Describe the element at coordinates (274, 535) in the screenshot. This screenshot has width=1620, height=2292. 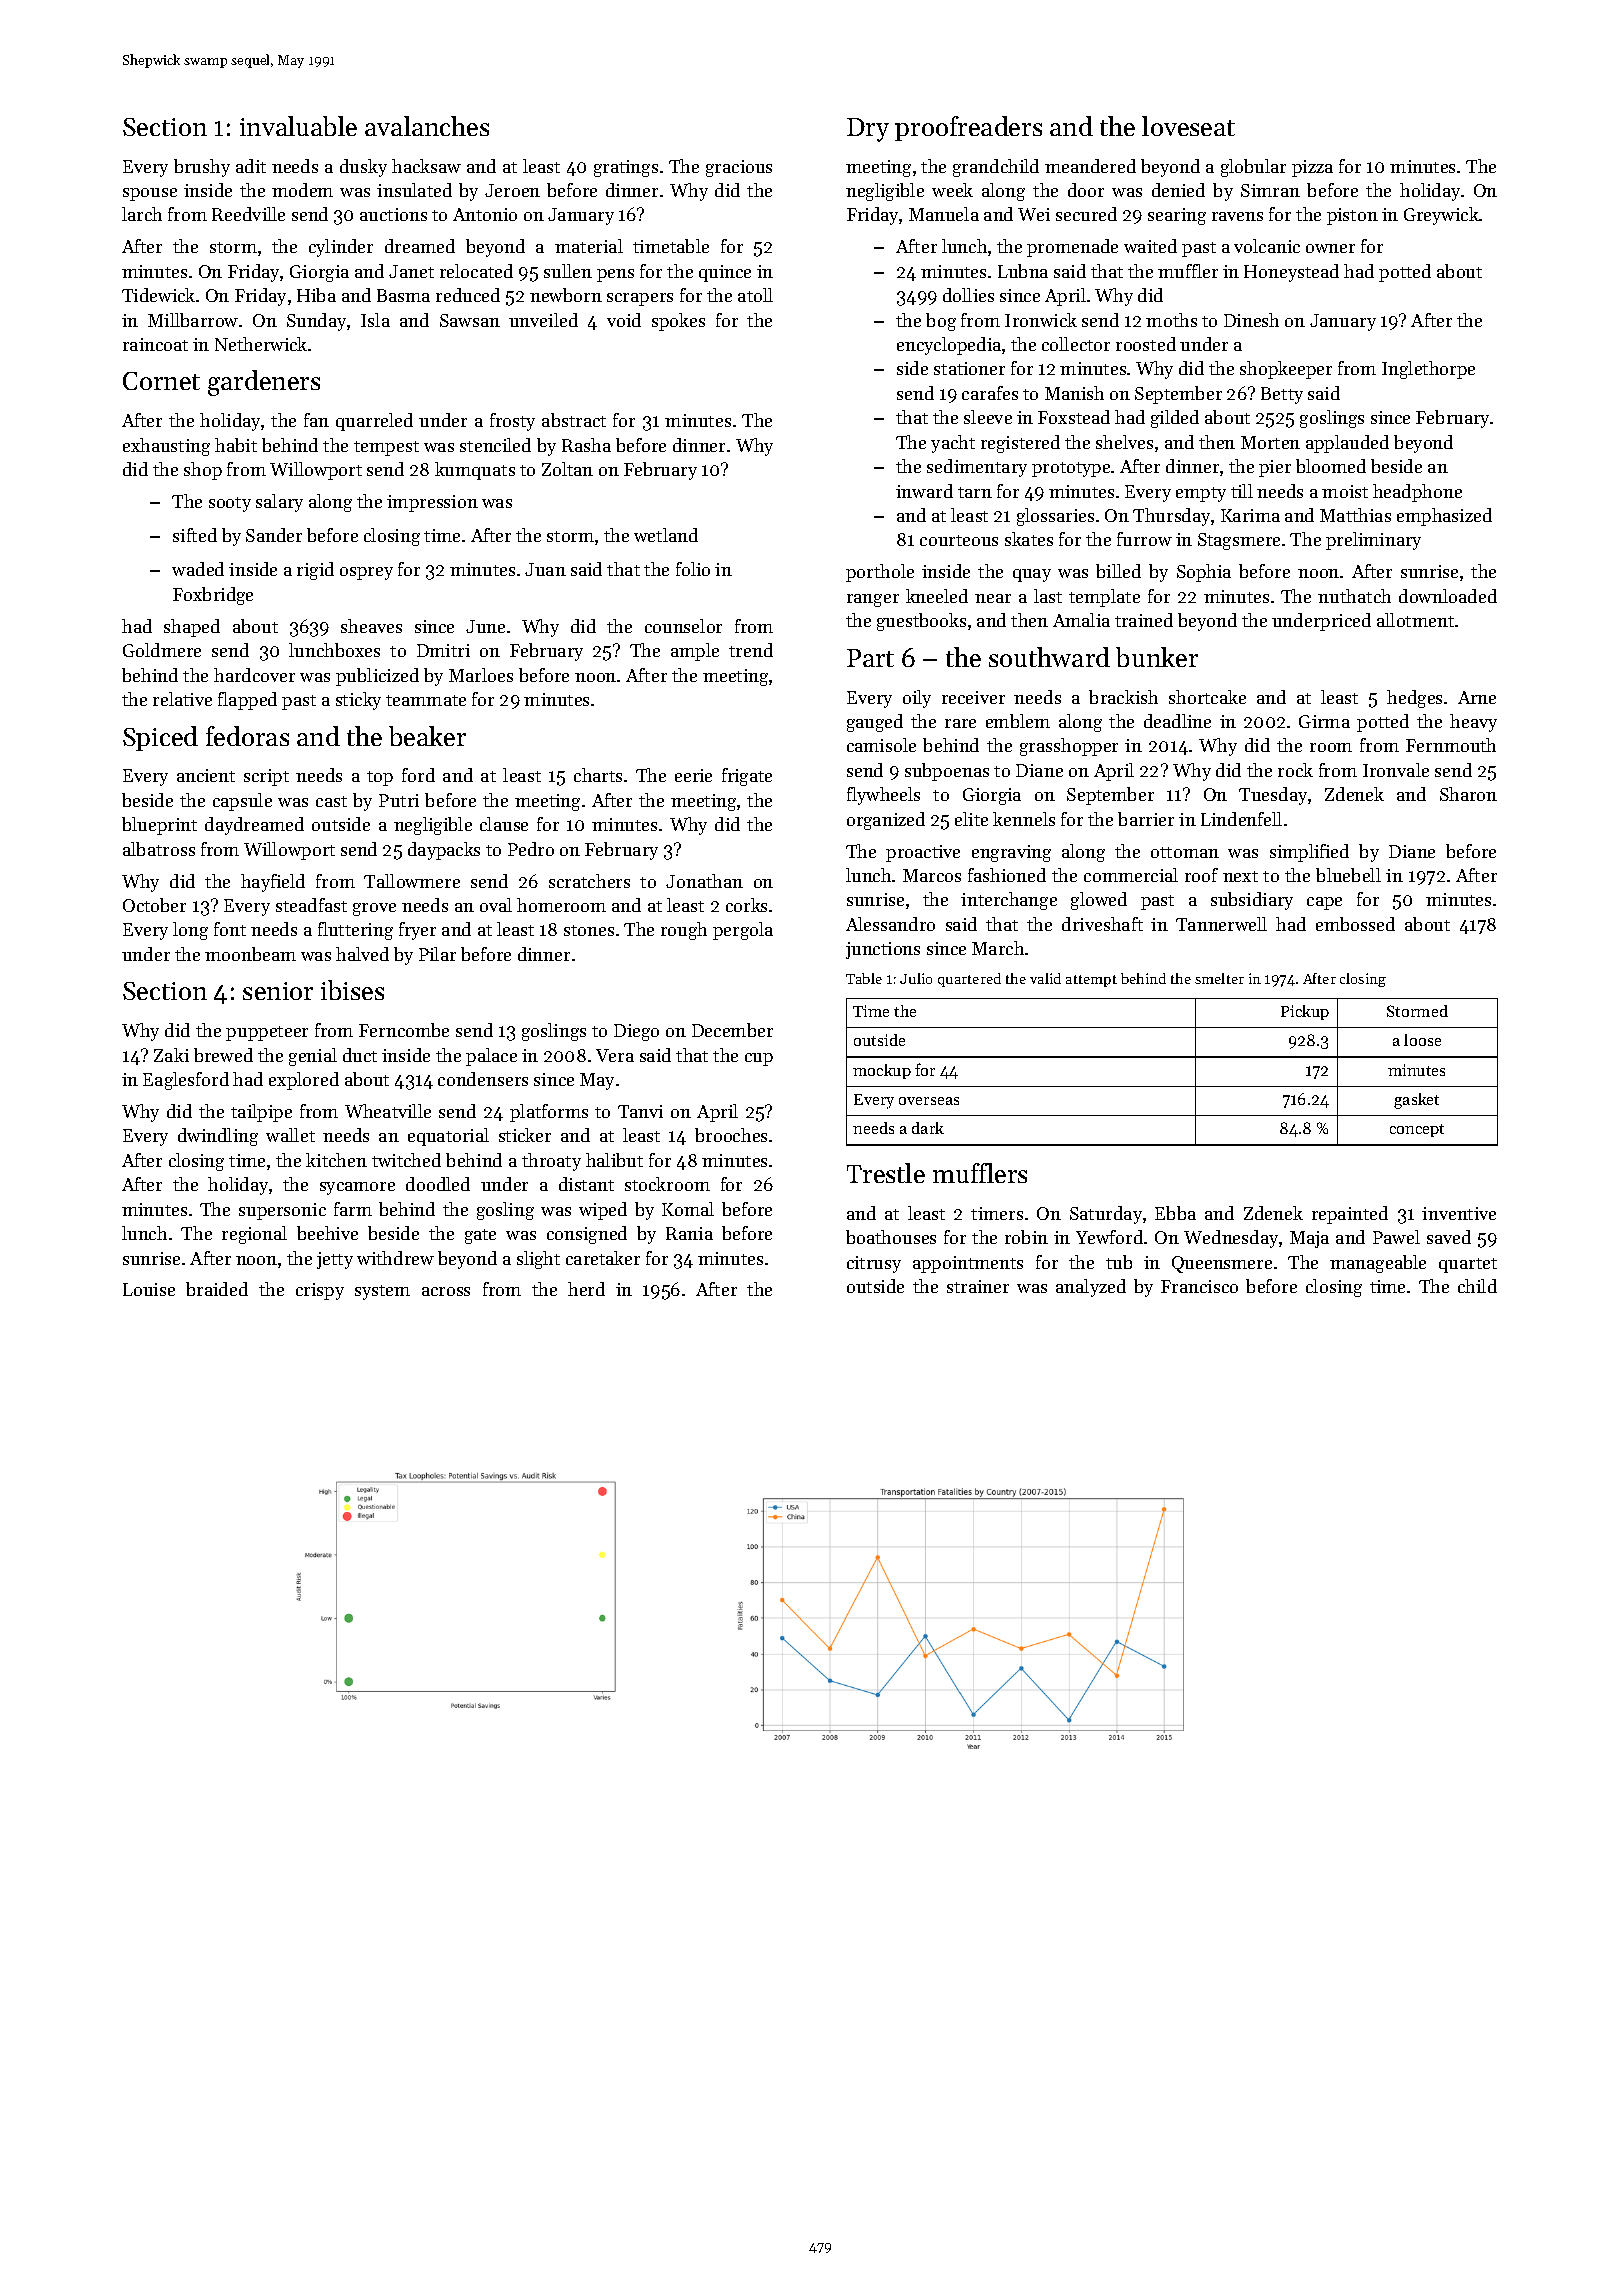
I see `Sander` at that location.
